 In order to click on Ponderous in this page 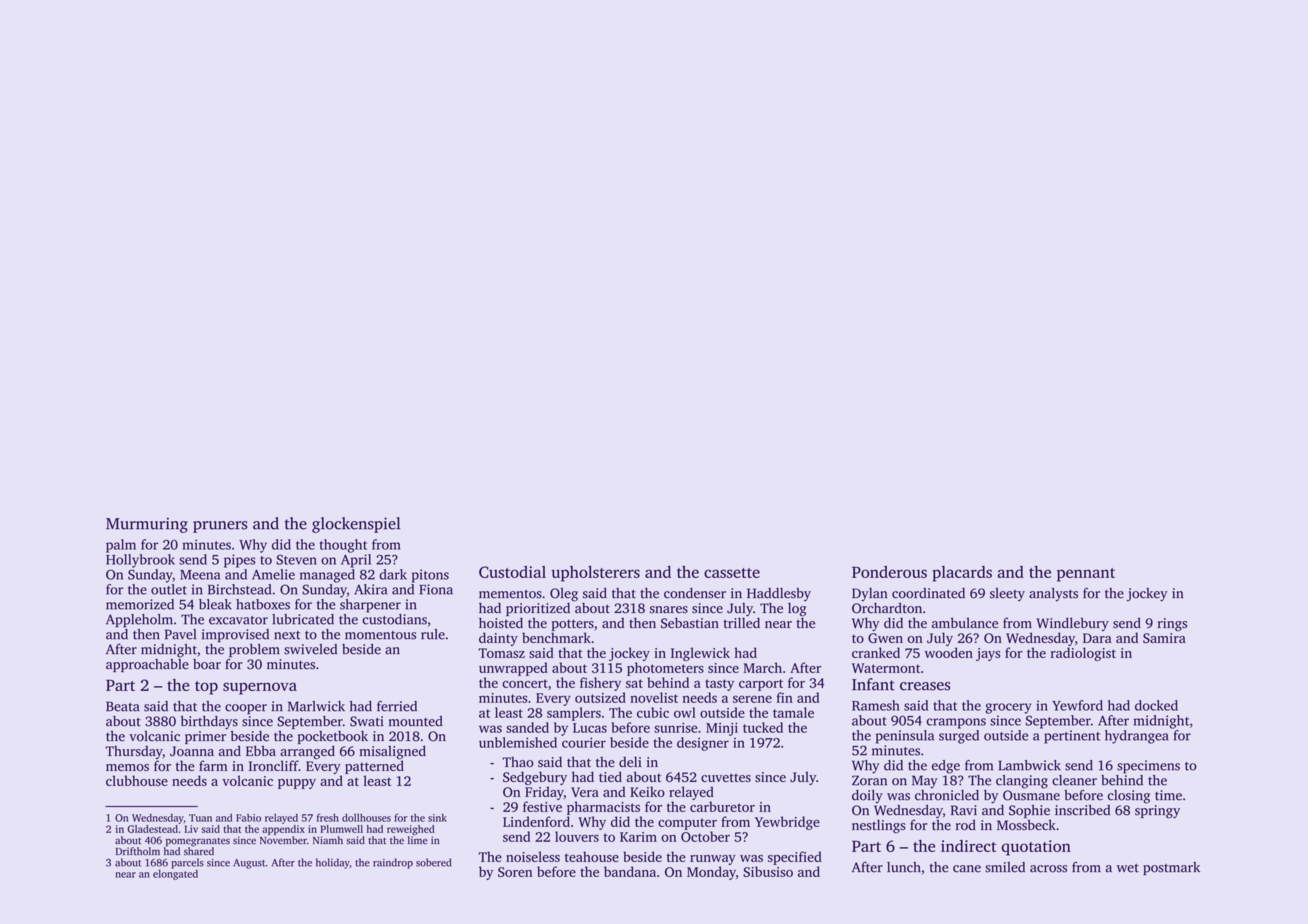, I will do `click(889, 572)`.
